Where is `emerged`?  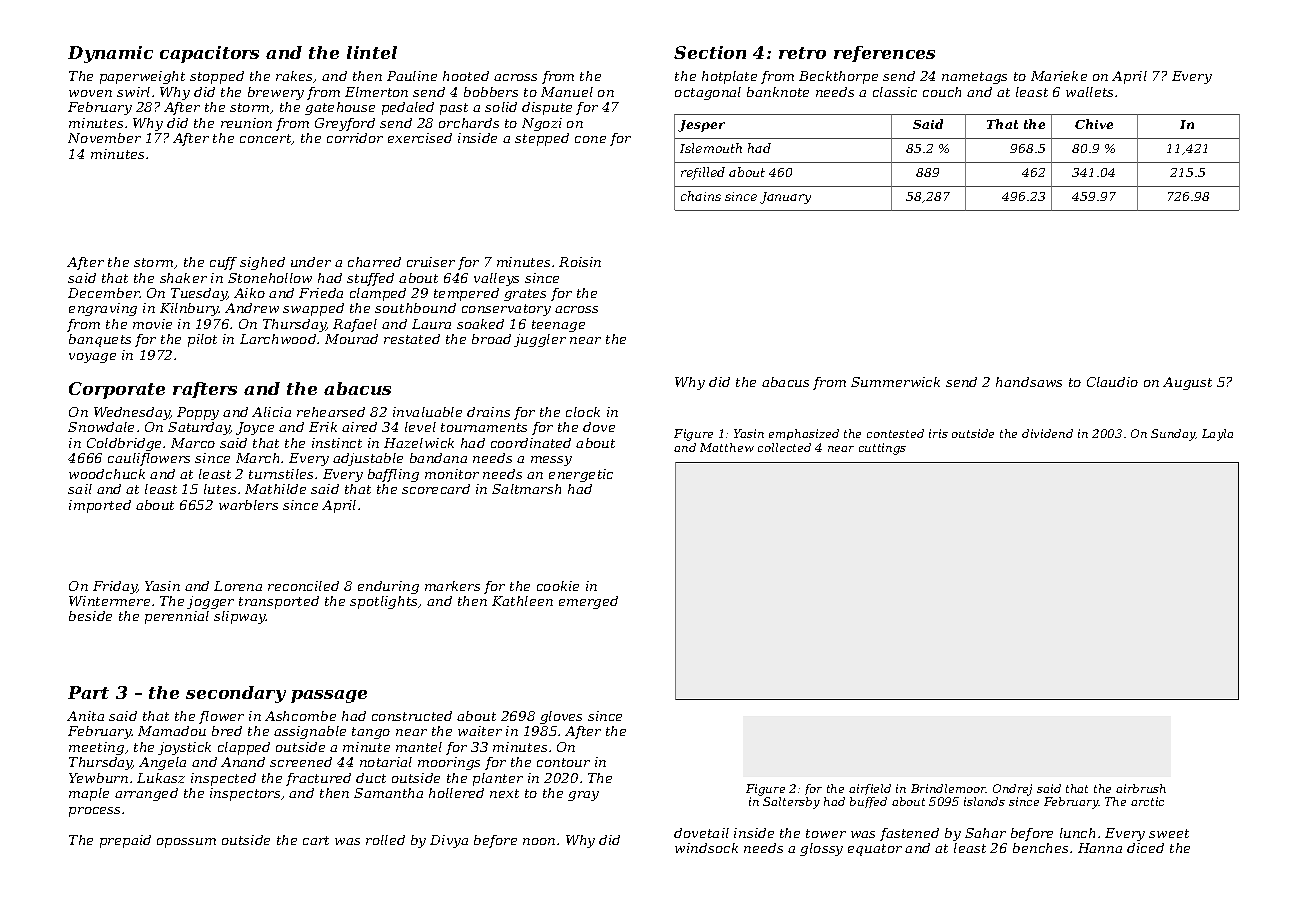
emerged is located at coordinates (588, 602).
